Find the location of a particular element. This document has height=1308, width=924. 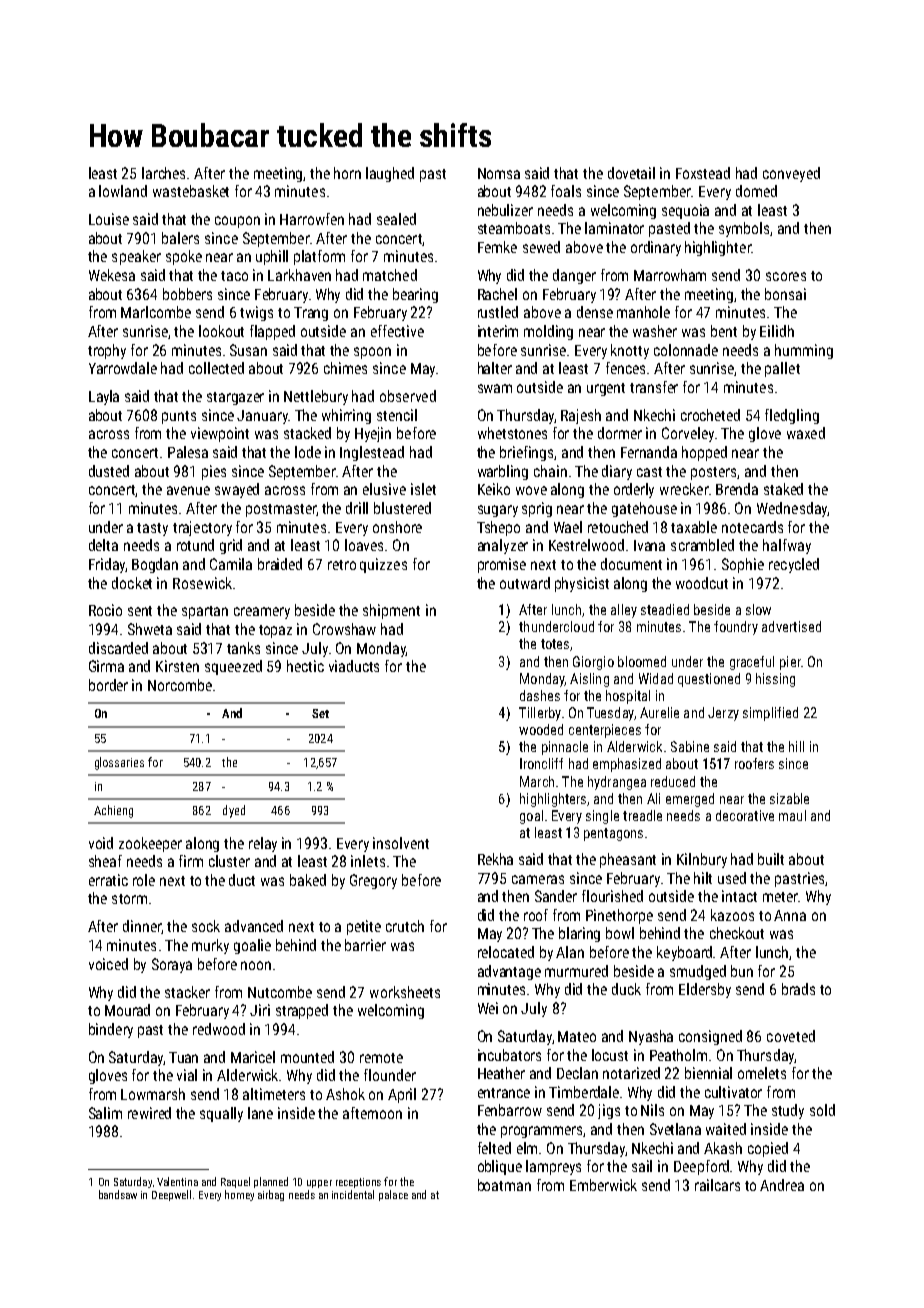

dovetail is located at coordinates (631, 173).
